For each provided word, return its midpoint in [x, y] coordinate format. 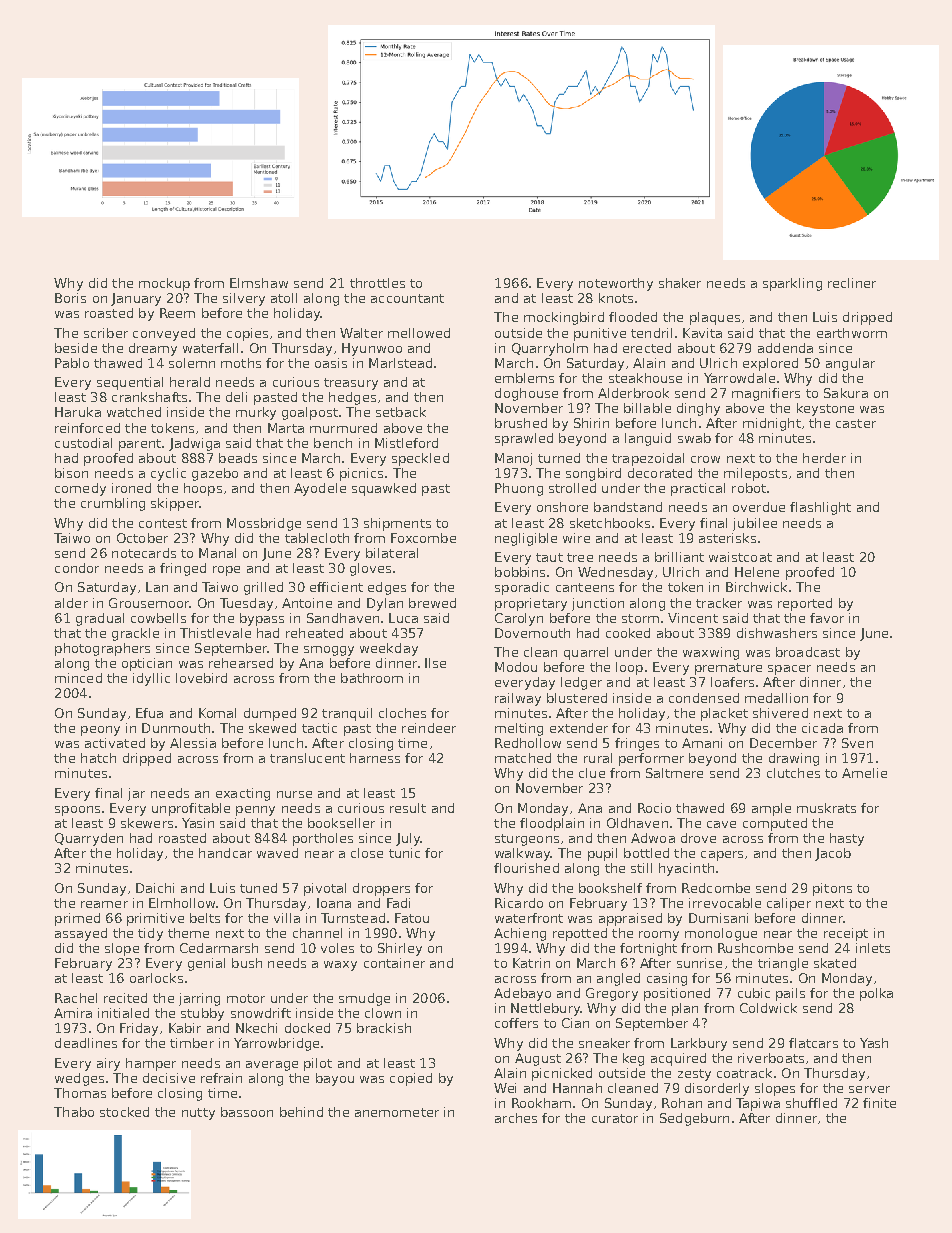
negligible [526, 539]
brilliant [679, 557]
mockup [164, 284]
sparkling [792, 284]
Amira [73, 1013]
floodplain [552, 824]
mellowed [419, 333]
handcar [225, 853]
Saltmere [674, 773]
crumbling [113, 504]
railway [518, 699]
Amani [702, 743]
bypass [262, 619]
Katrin [531, 963]
